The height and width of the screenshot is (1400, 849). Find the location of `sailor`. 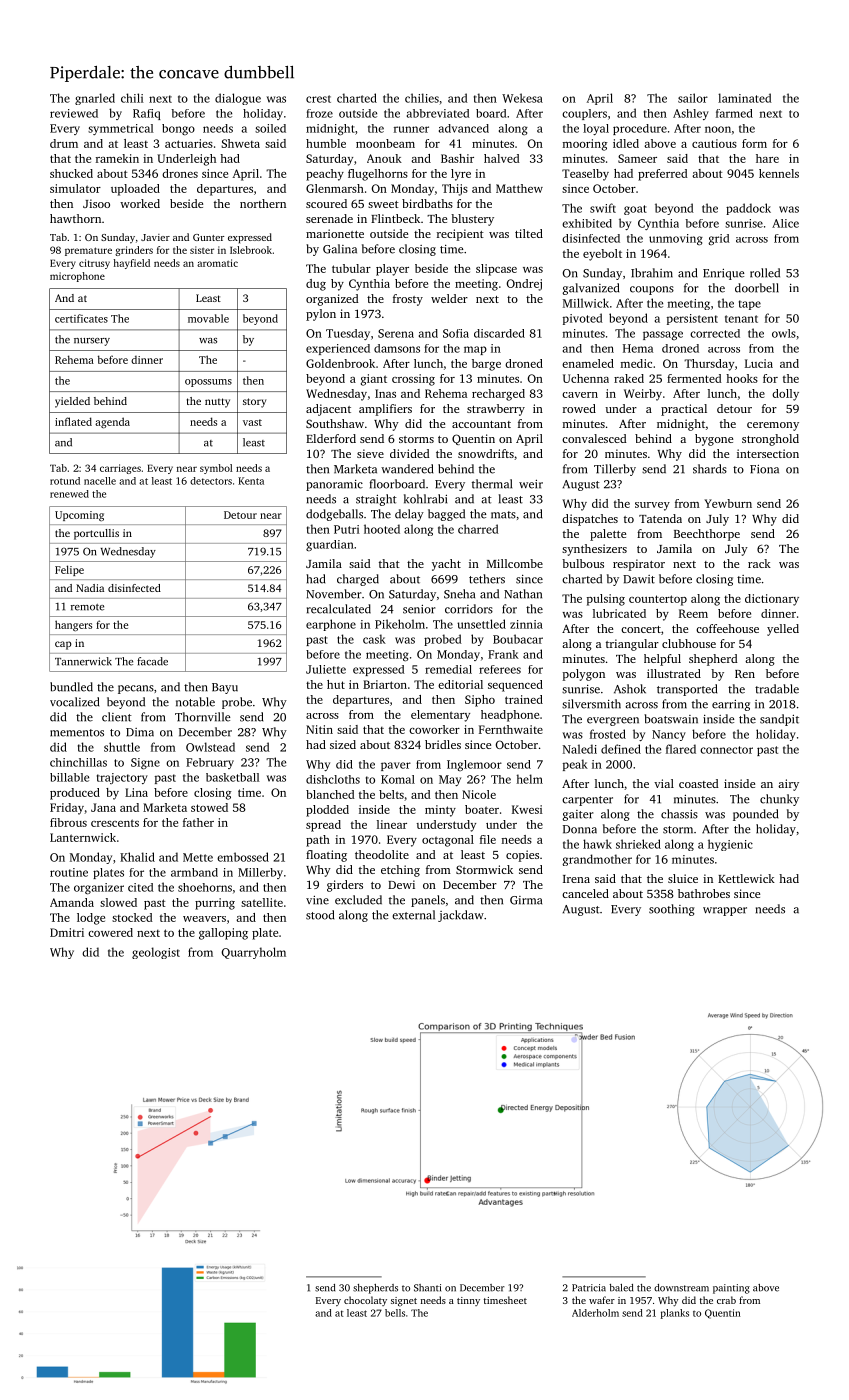

sailor is located at coordinates (693, 98).
